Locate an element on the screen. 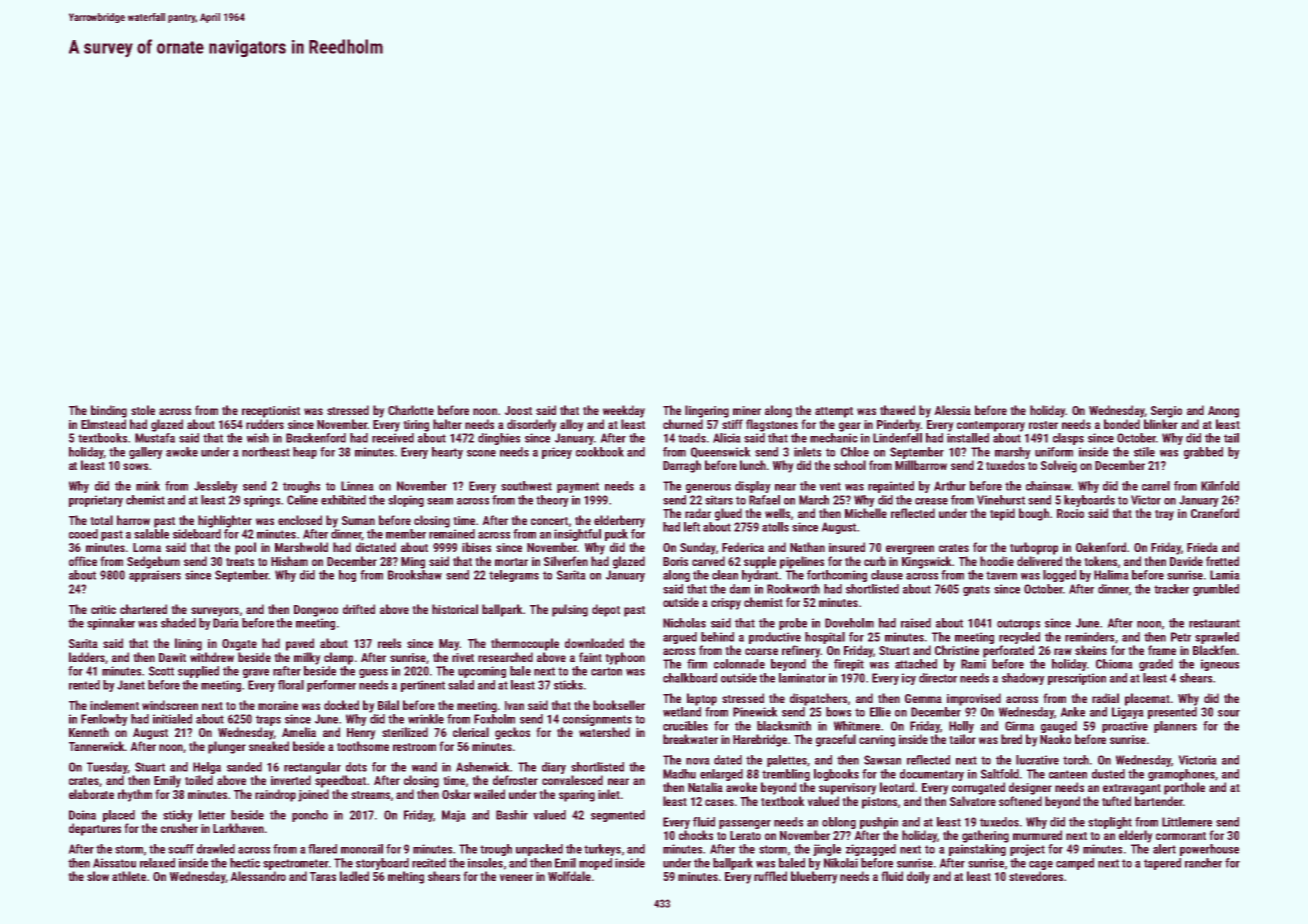 This screenshot has width=1308, height=924. enclosed is located at coordinates (300, 520).
